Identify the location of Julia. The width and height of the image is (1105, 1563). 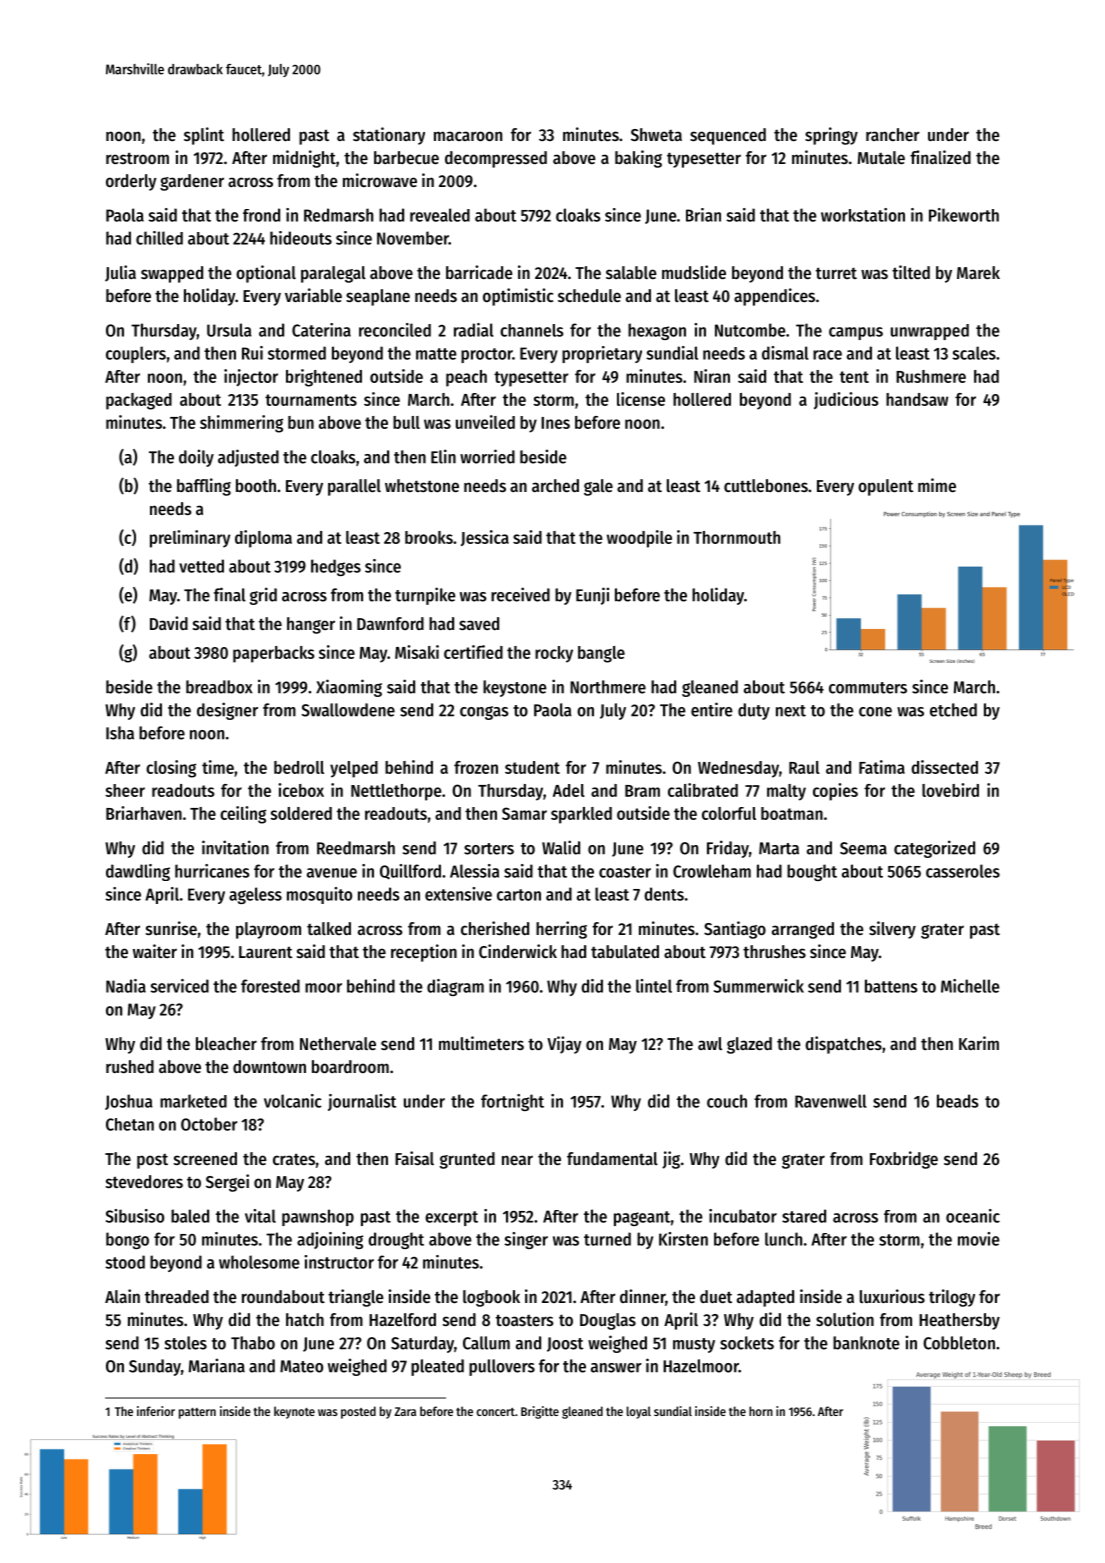
(120, 273).
